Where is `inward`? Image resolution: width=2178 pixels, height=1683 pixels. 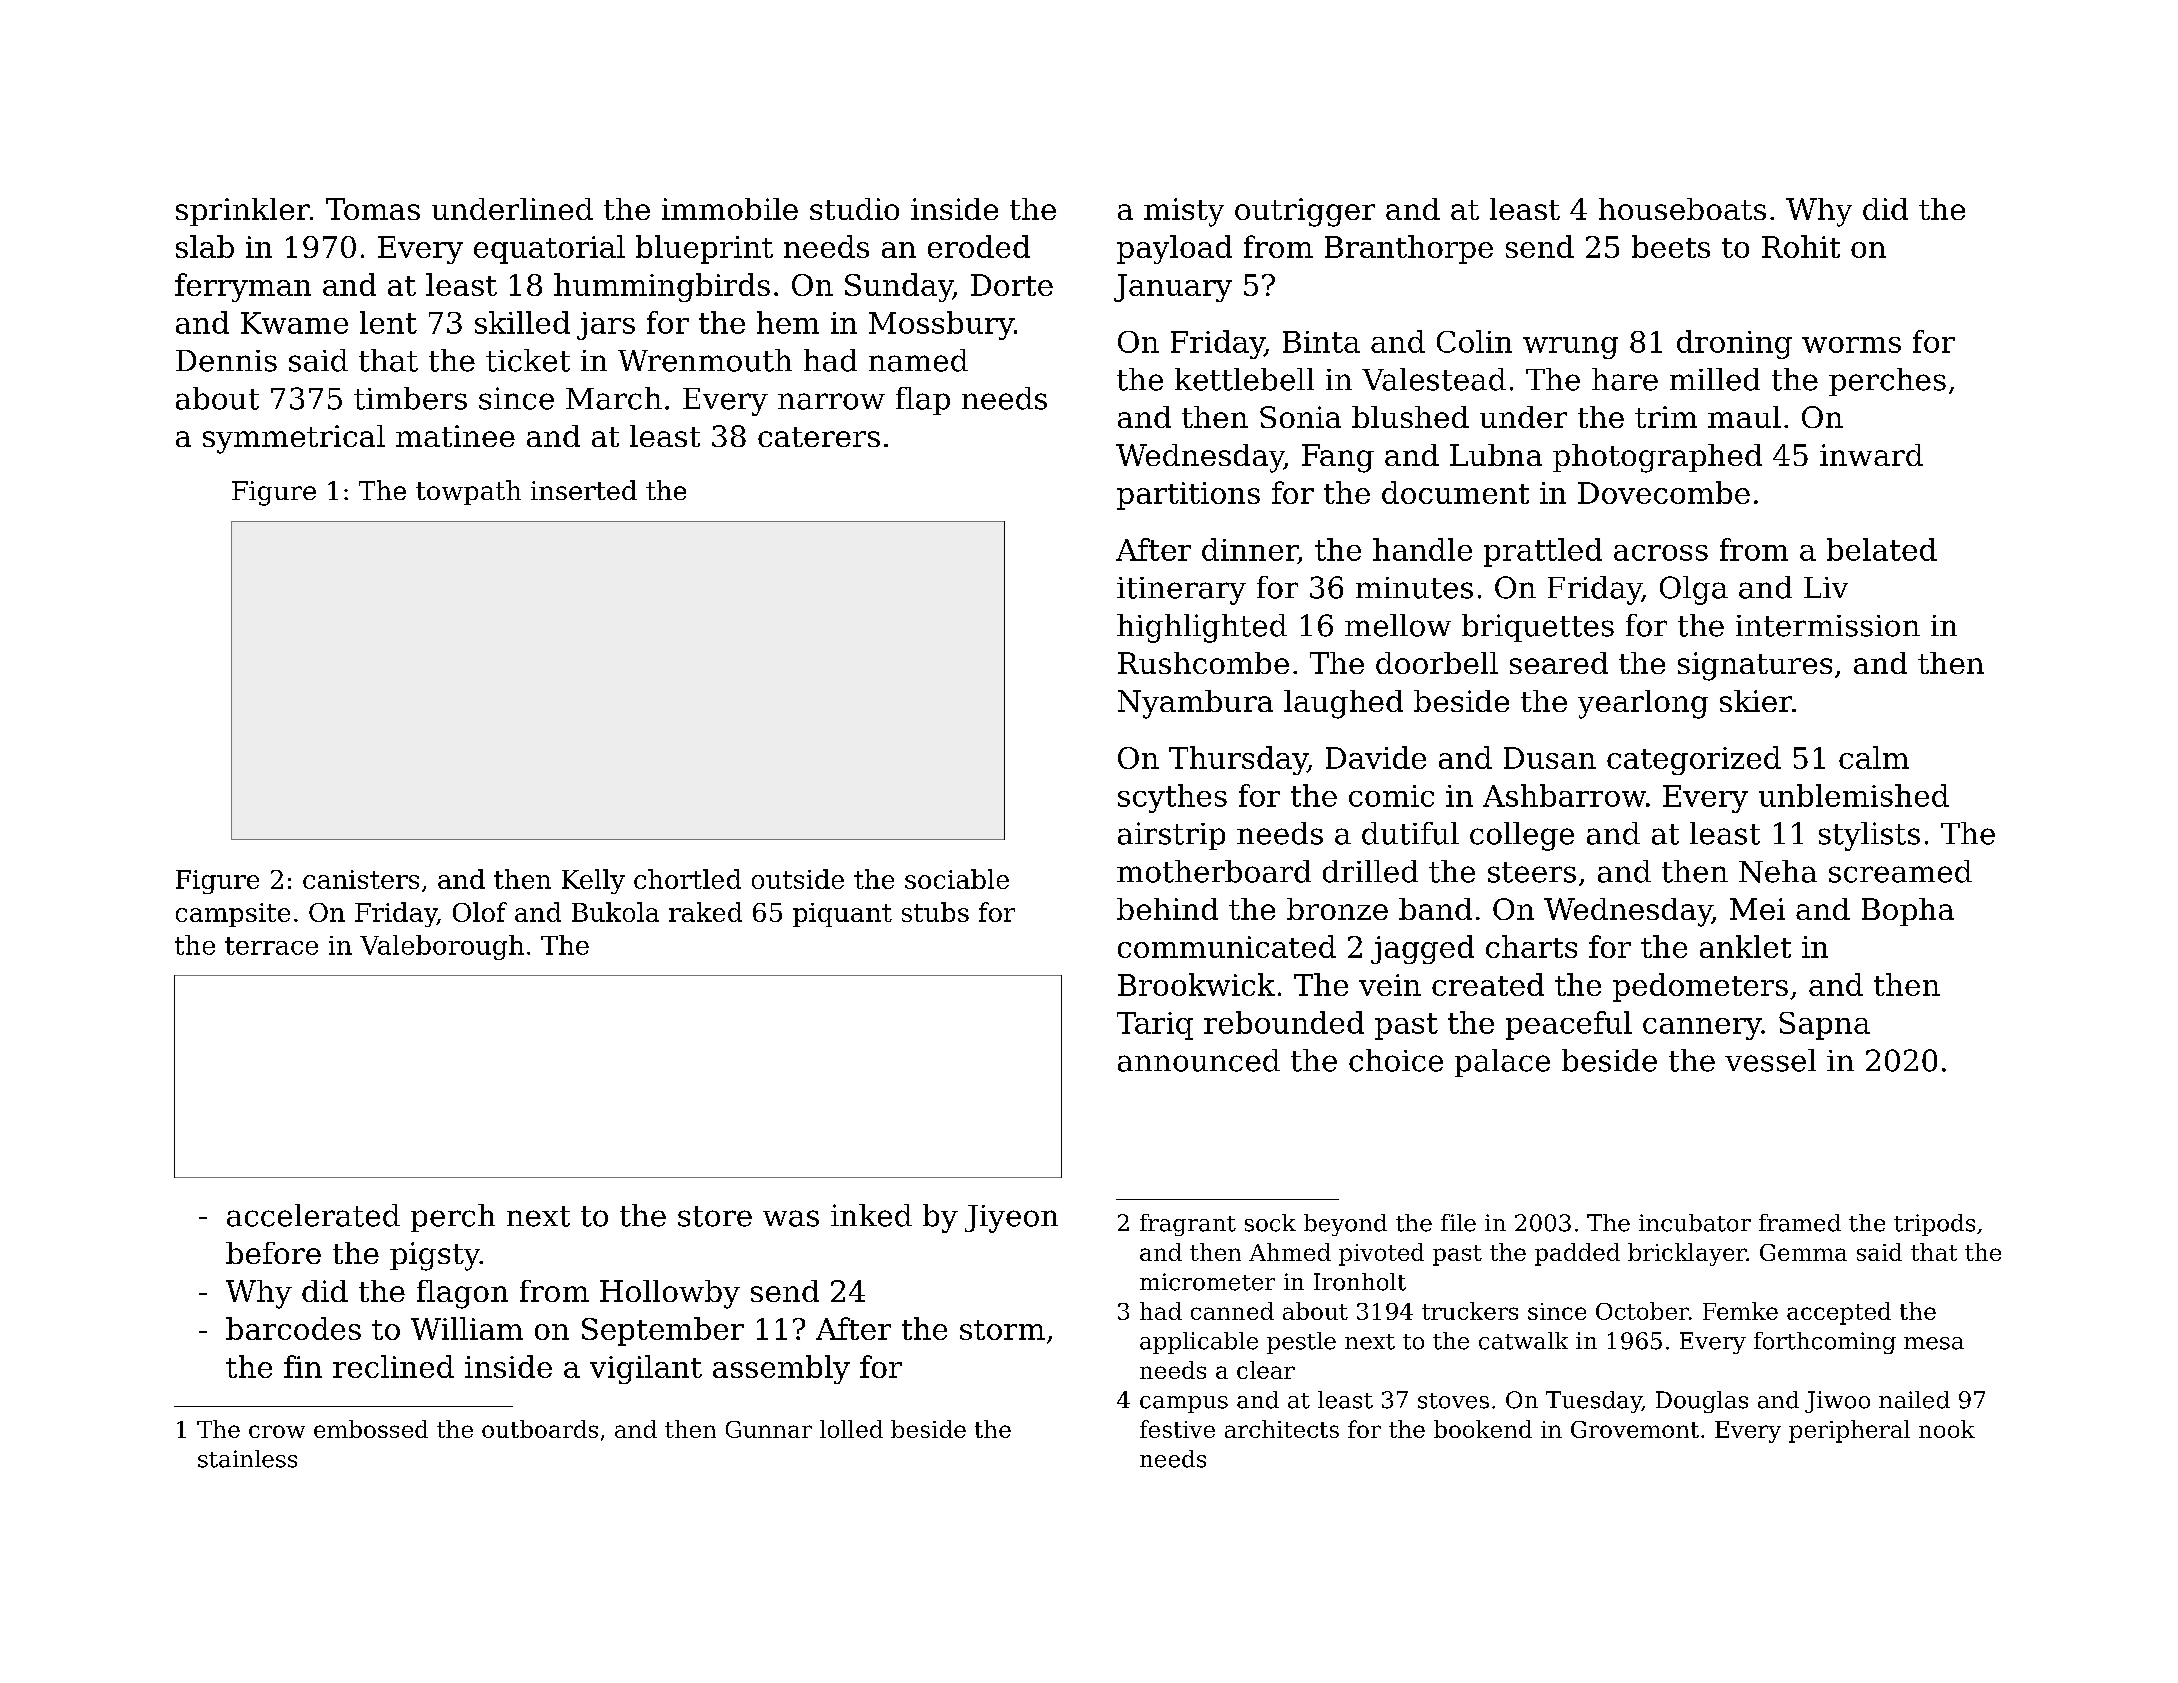
inward is located at coordinates (1871, 455).
